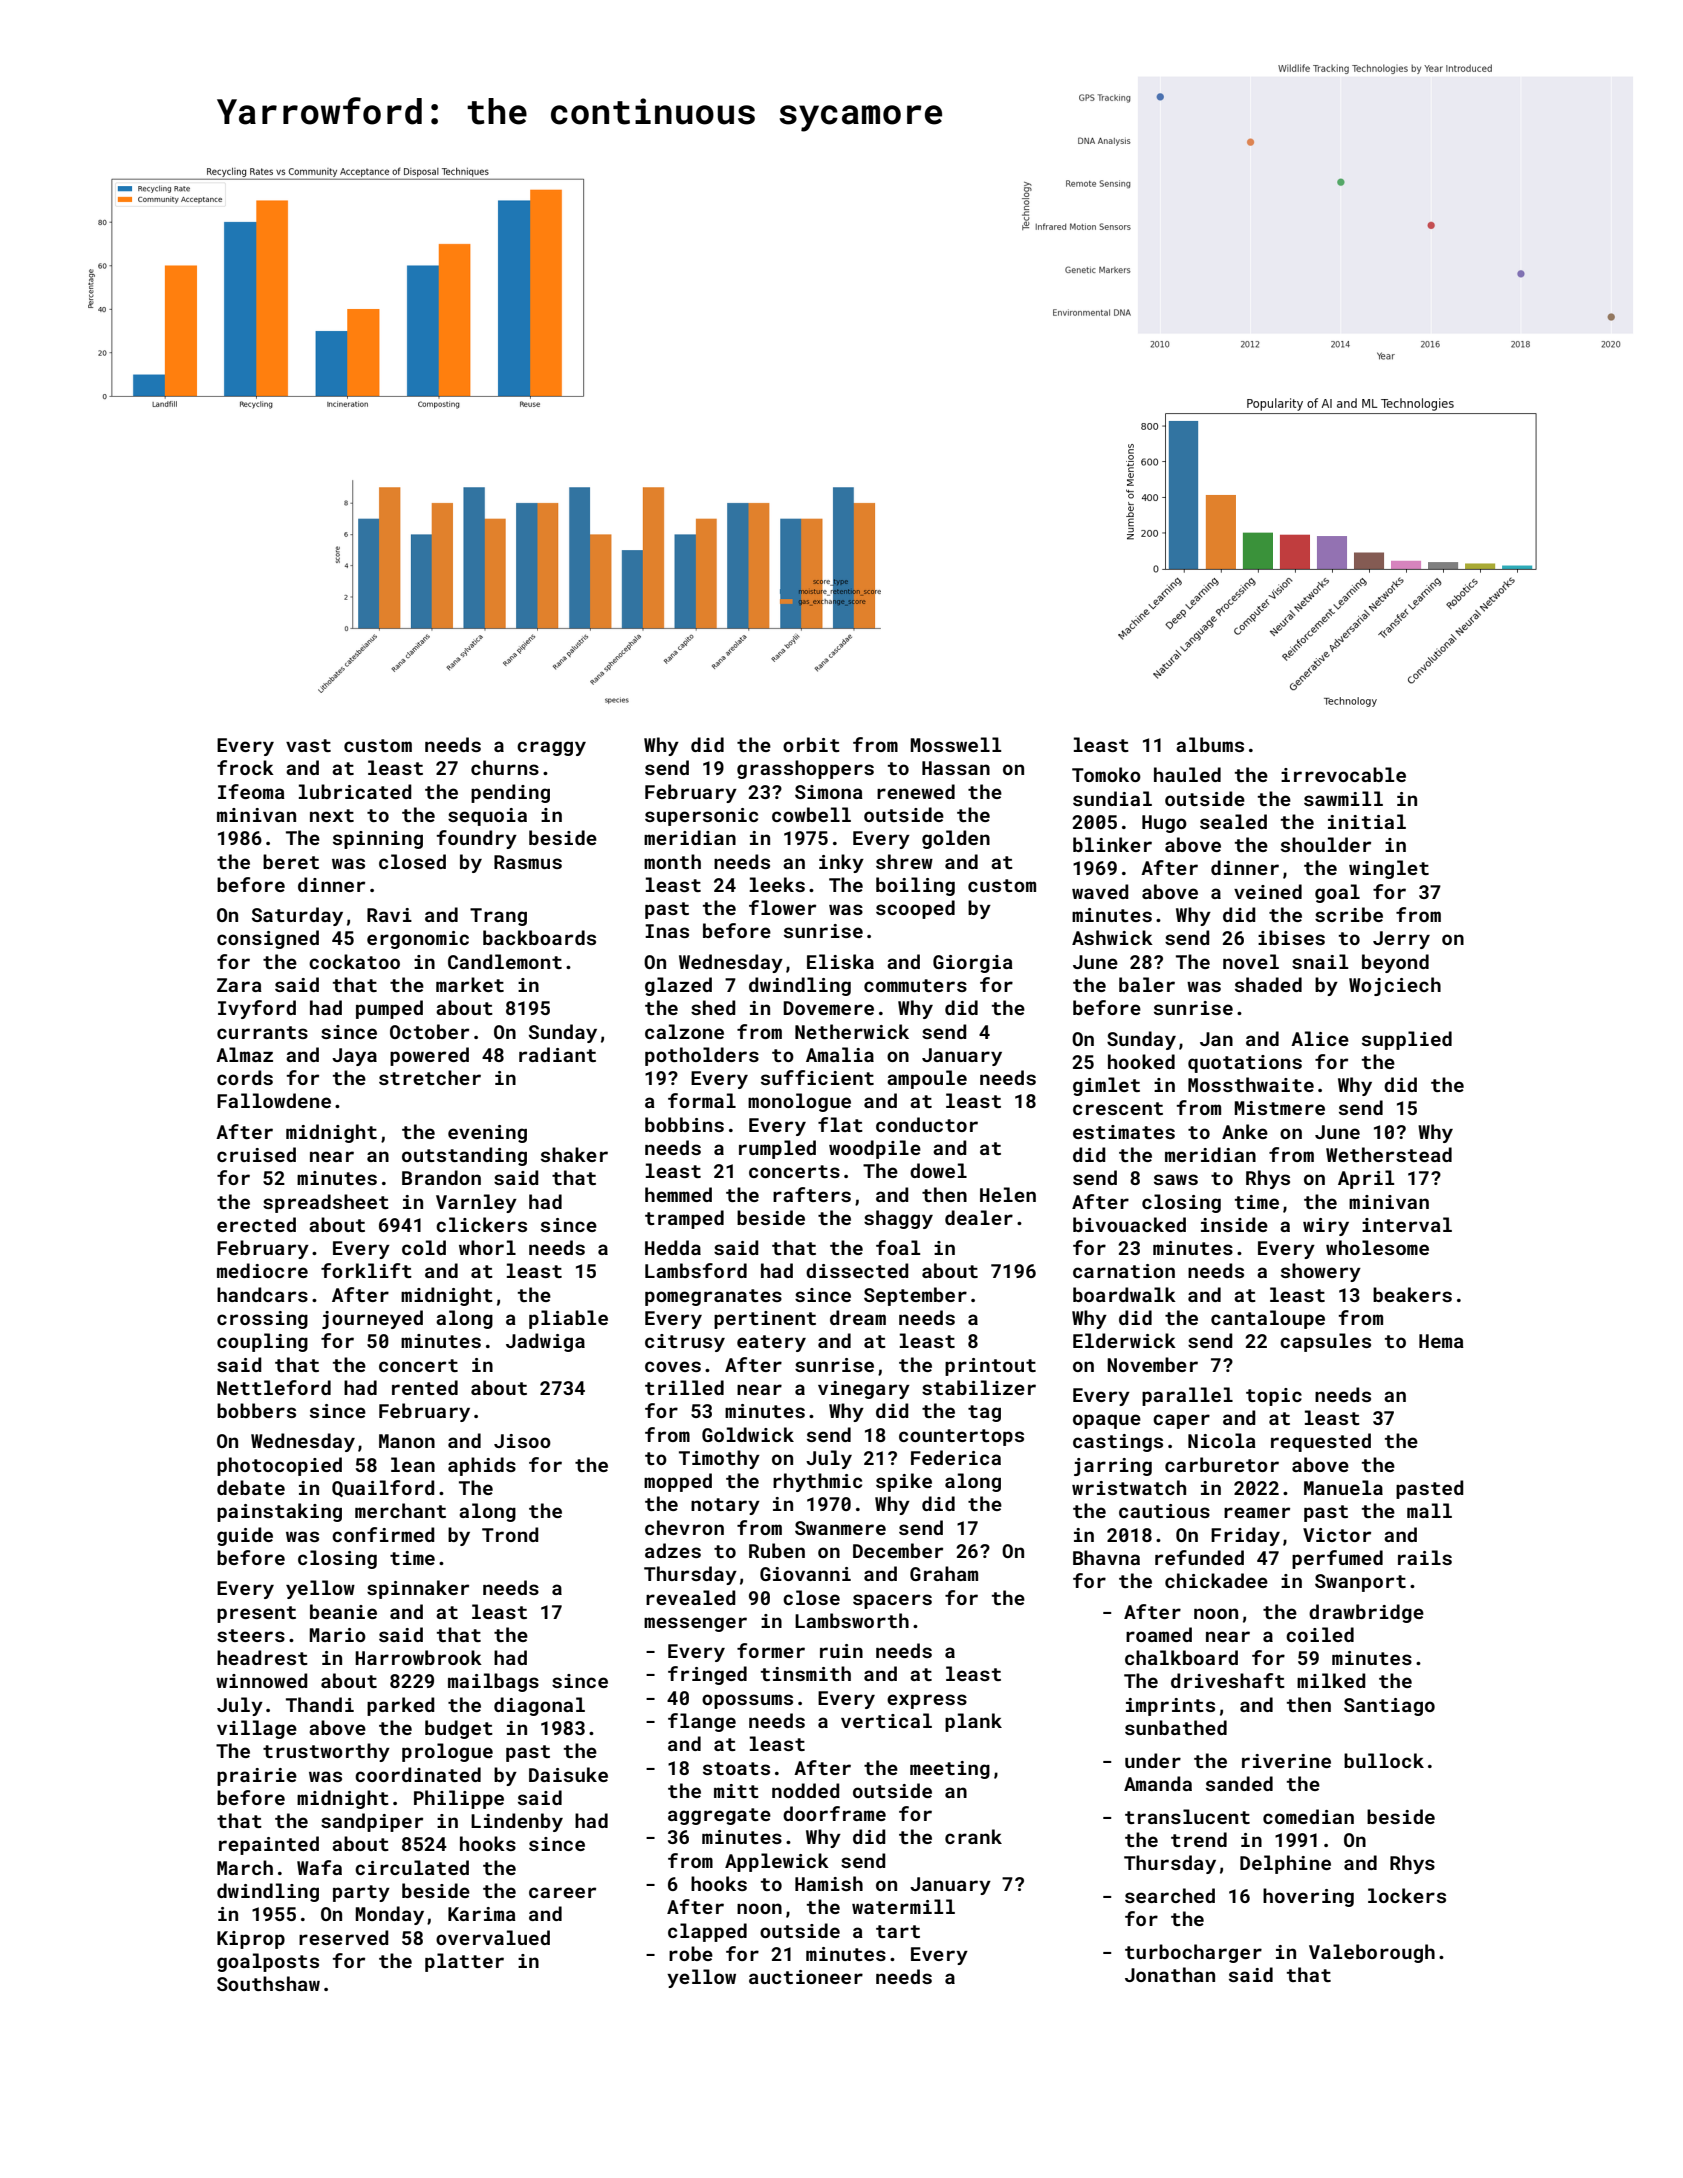 This page has width=1683, height=2178. I want to click on chevron, so click(684, 1527).
